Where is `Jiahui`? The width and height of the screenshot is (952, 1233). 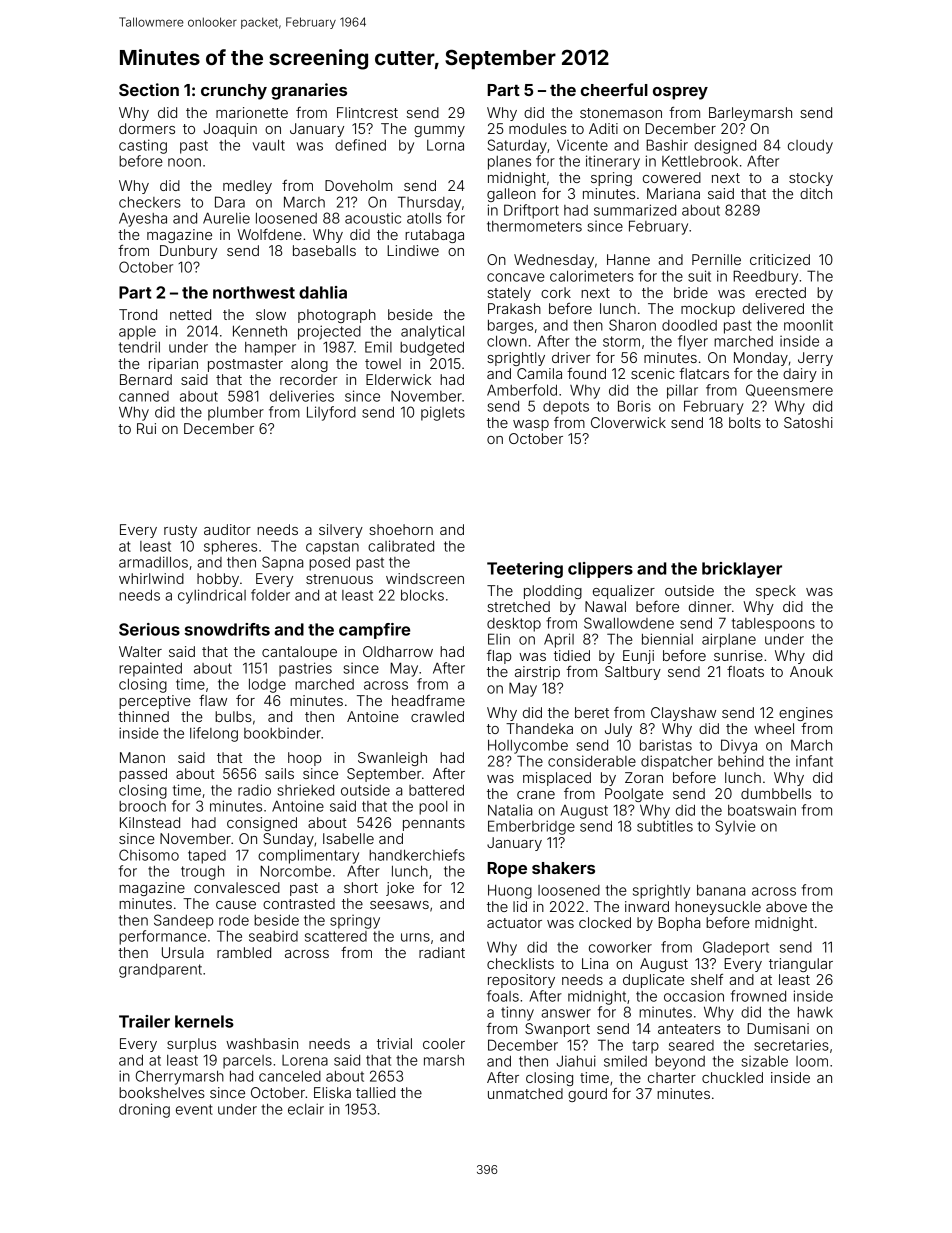 Jiahui is located at coordinates (576, 1061).
